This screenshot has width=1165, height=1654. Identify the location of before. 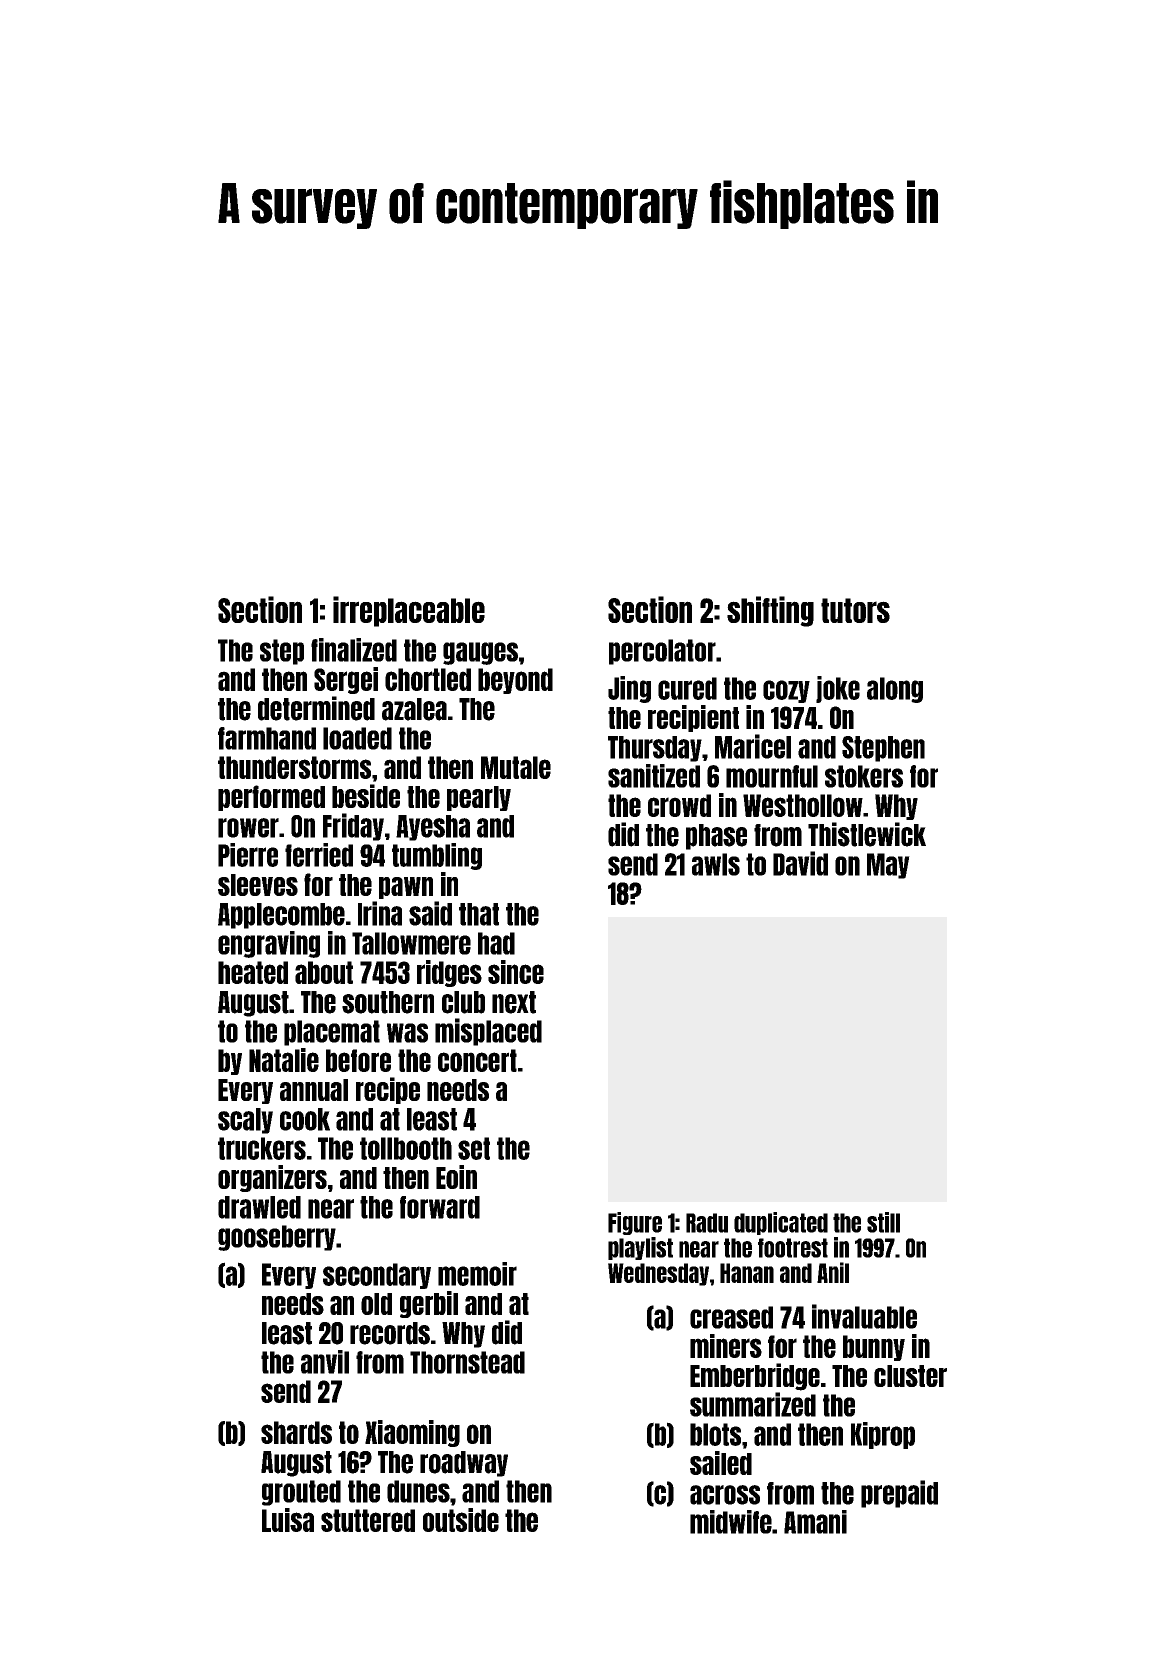
(358, 1060).
